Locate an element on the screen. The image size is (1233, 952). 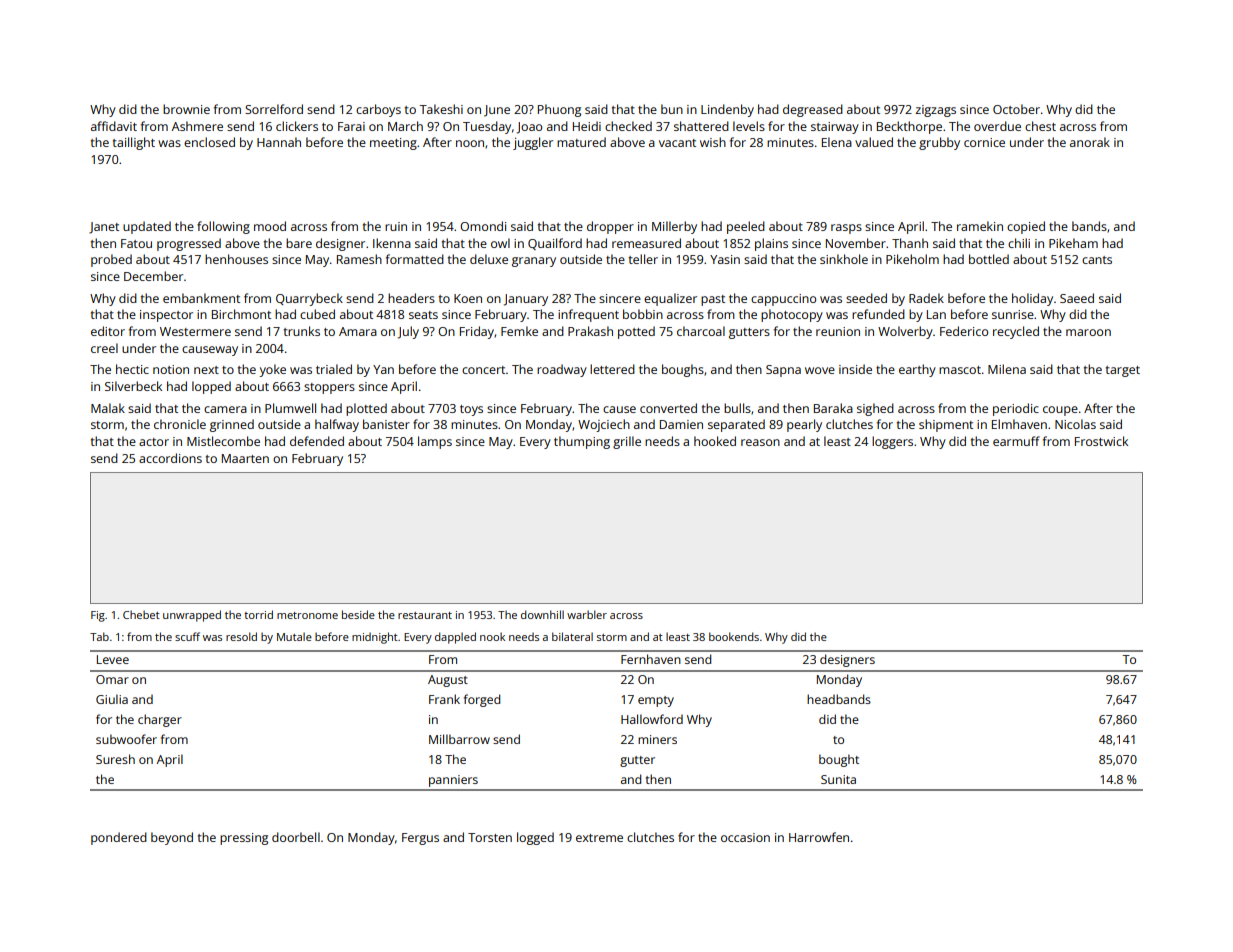
panniers is located at coordinates (453, 781).
